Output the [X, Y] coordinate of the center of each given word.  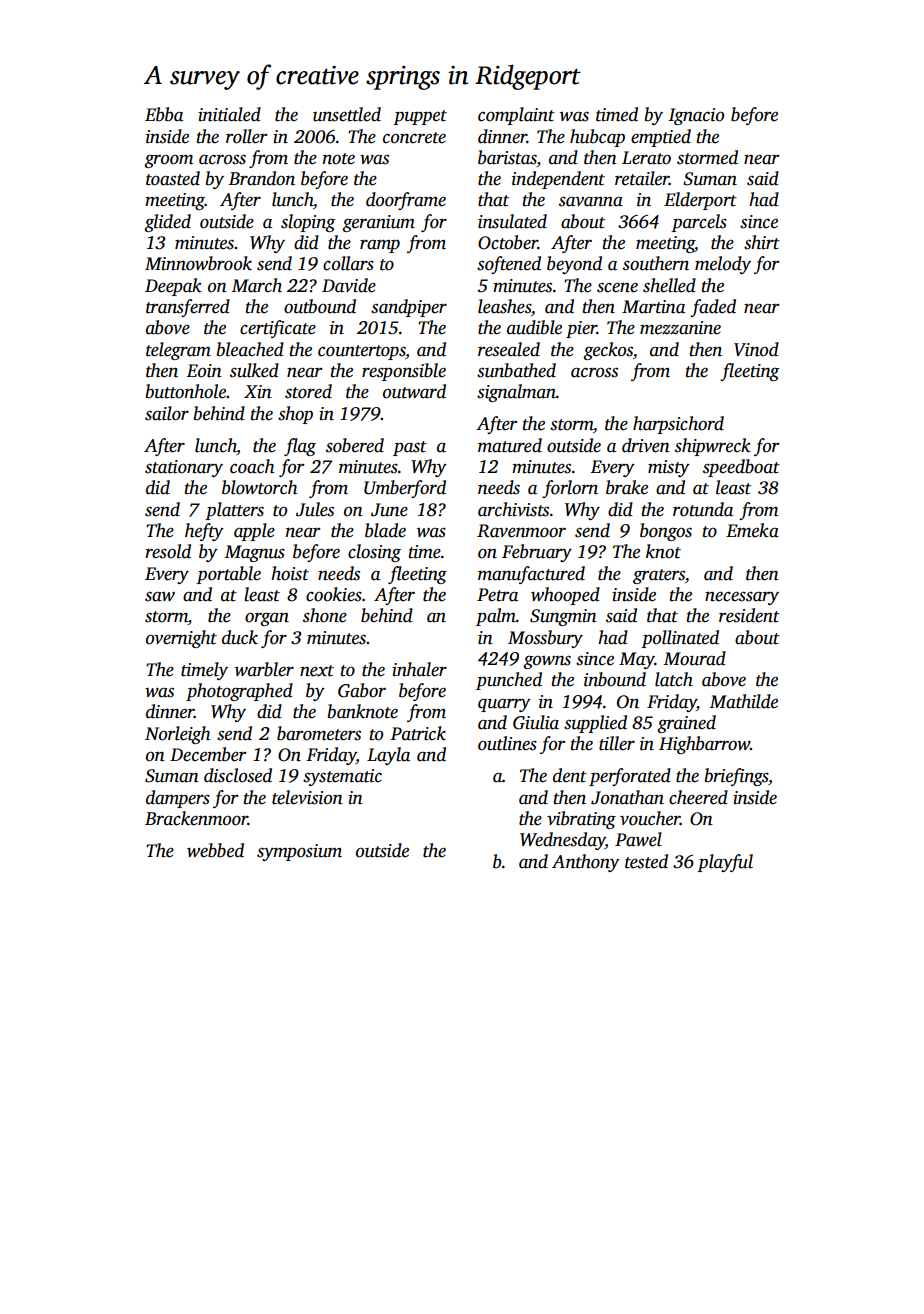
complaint [516, 116]
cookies [334, 594]
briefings [736, 777]
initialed [229, 114]
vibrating [581, 820]
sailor [167, 413]
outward [414, 391]
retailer [642, 178]
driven [646, 445]
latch [674, 679]
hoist [290, 573]
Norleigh [177, 735]
